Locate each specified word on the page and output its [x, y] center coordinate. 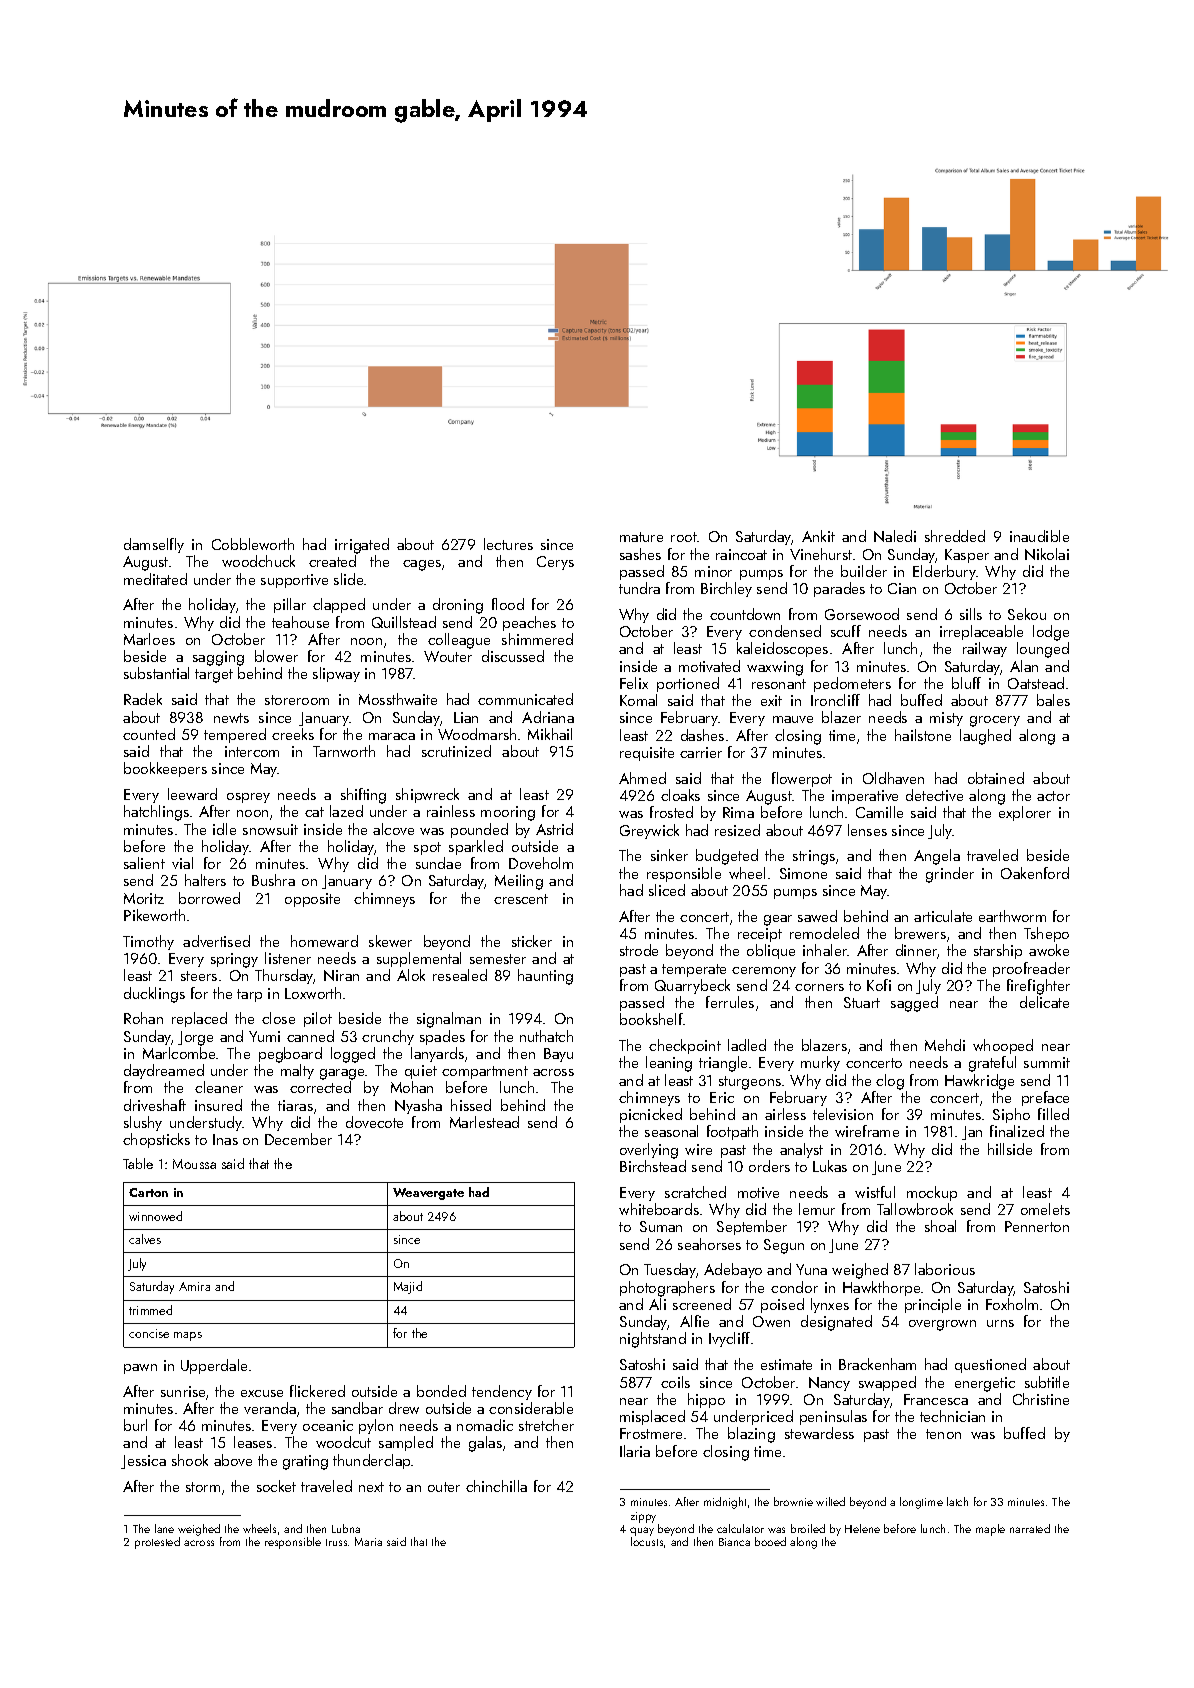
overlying [649, 1151]
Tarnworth [344, 751]
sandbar [357, 1408]
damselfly [154, 545]
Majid [408, 1287]
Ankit [818, 536]
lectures [508, 544]
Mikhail [550, 734]
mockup [932, 1193]
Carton [148, 1192]
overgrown [942, 1325]
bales [1053, 700]
